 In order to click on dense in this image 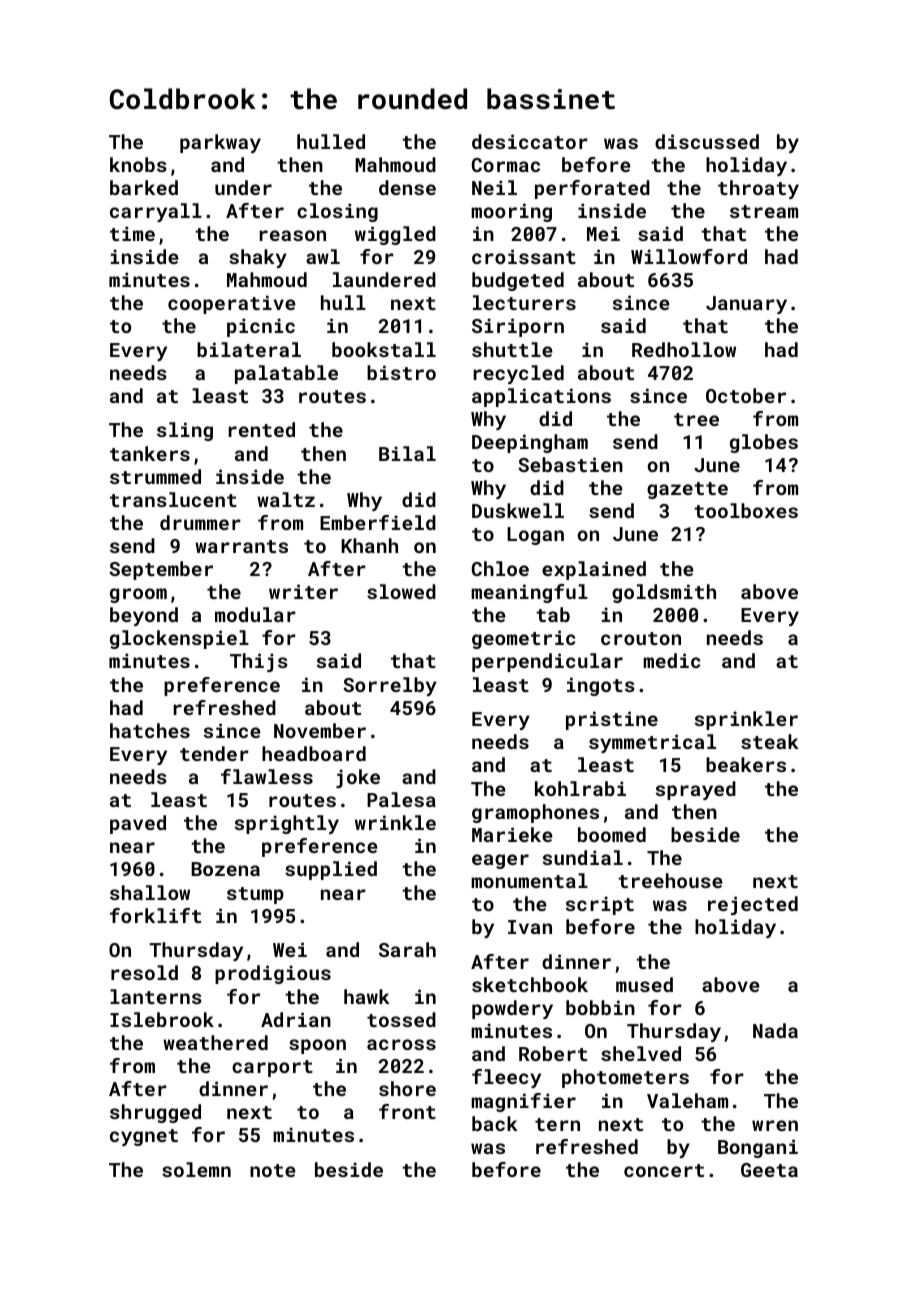, I will do `click(407, 187)`.
